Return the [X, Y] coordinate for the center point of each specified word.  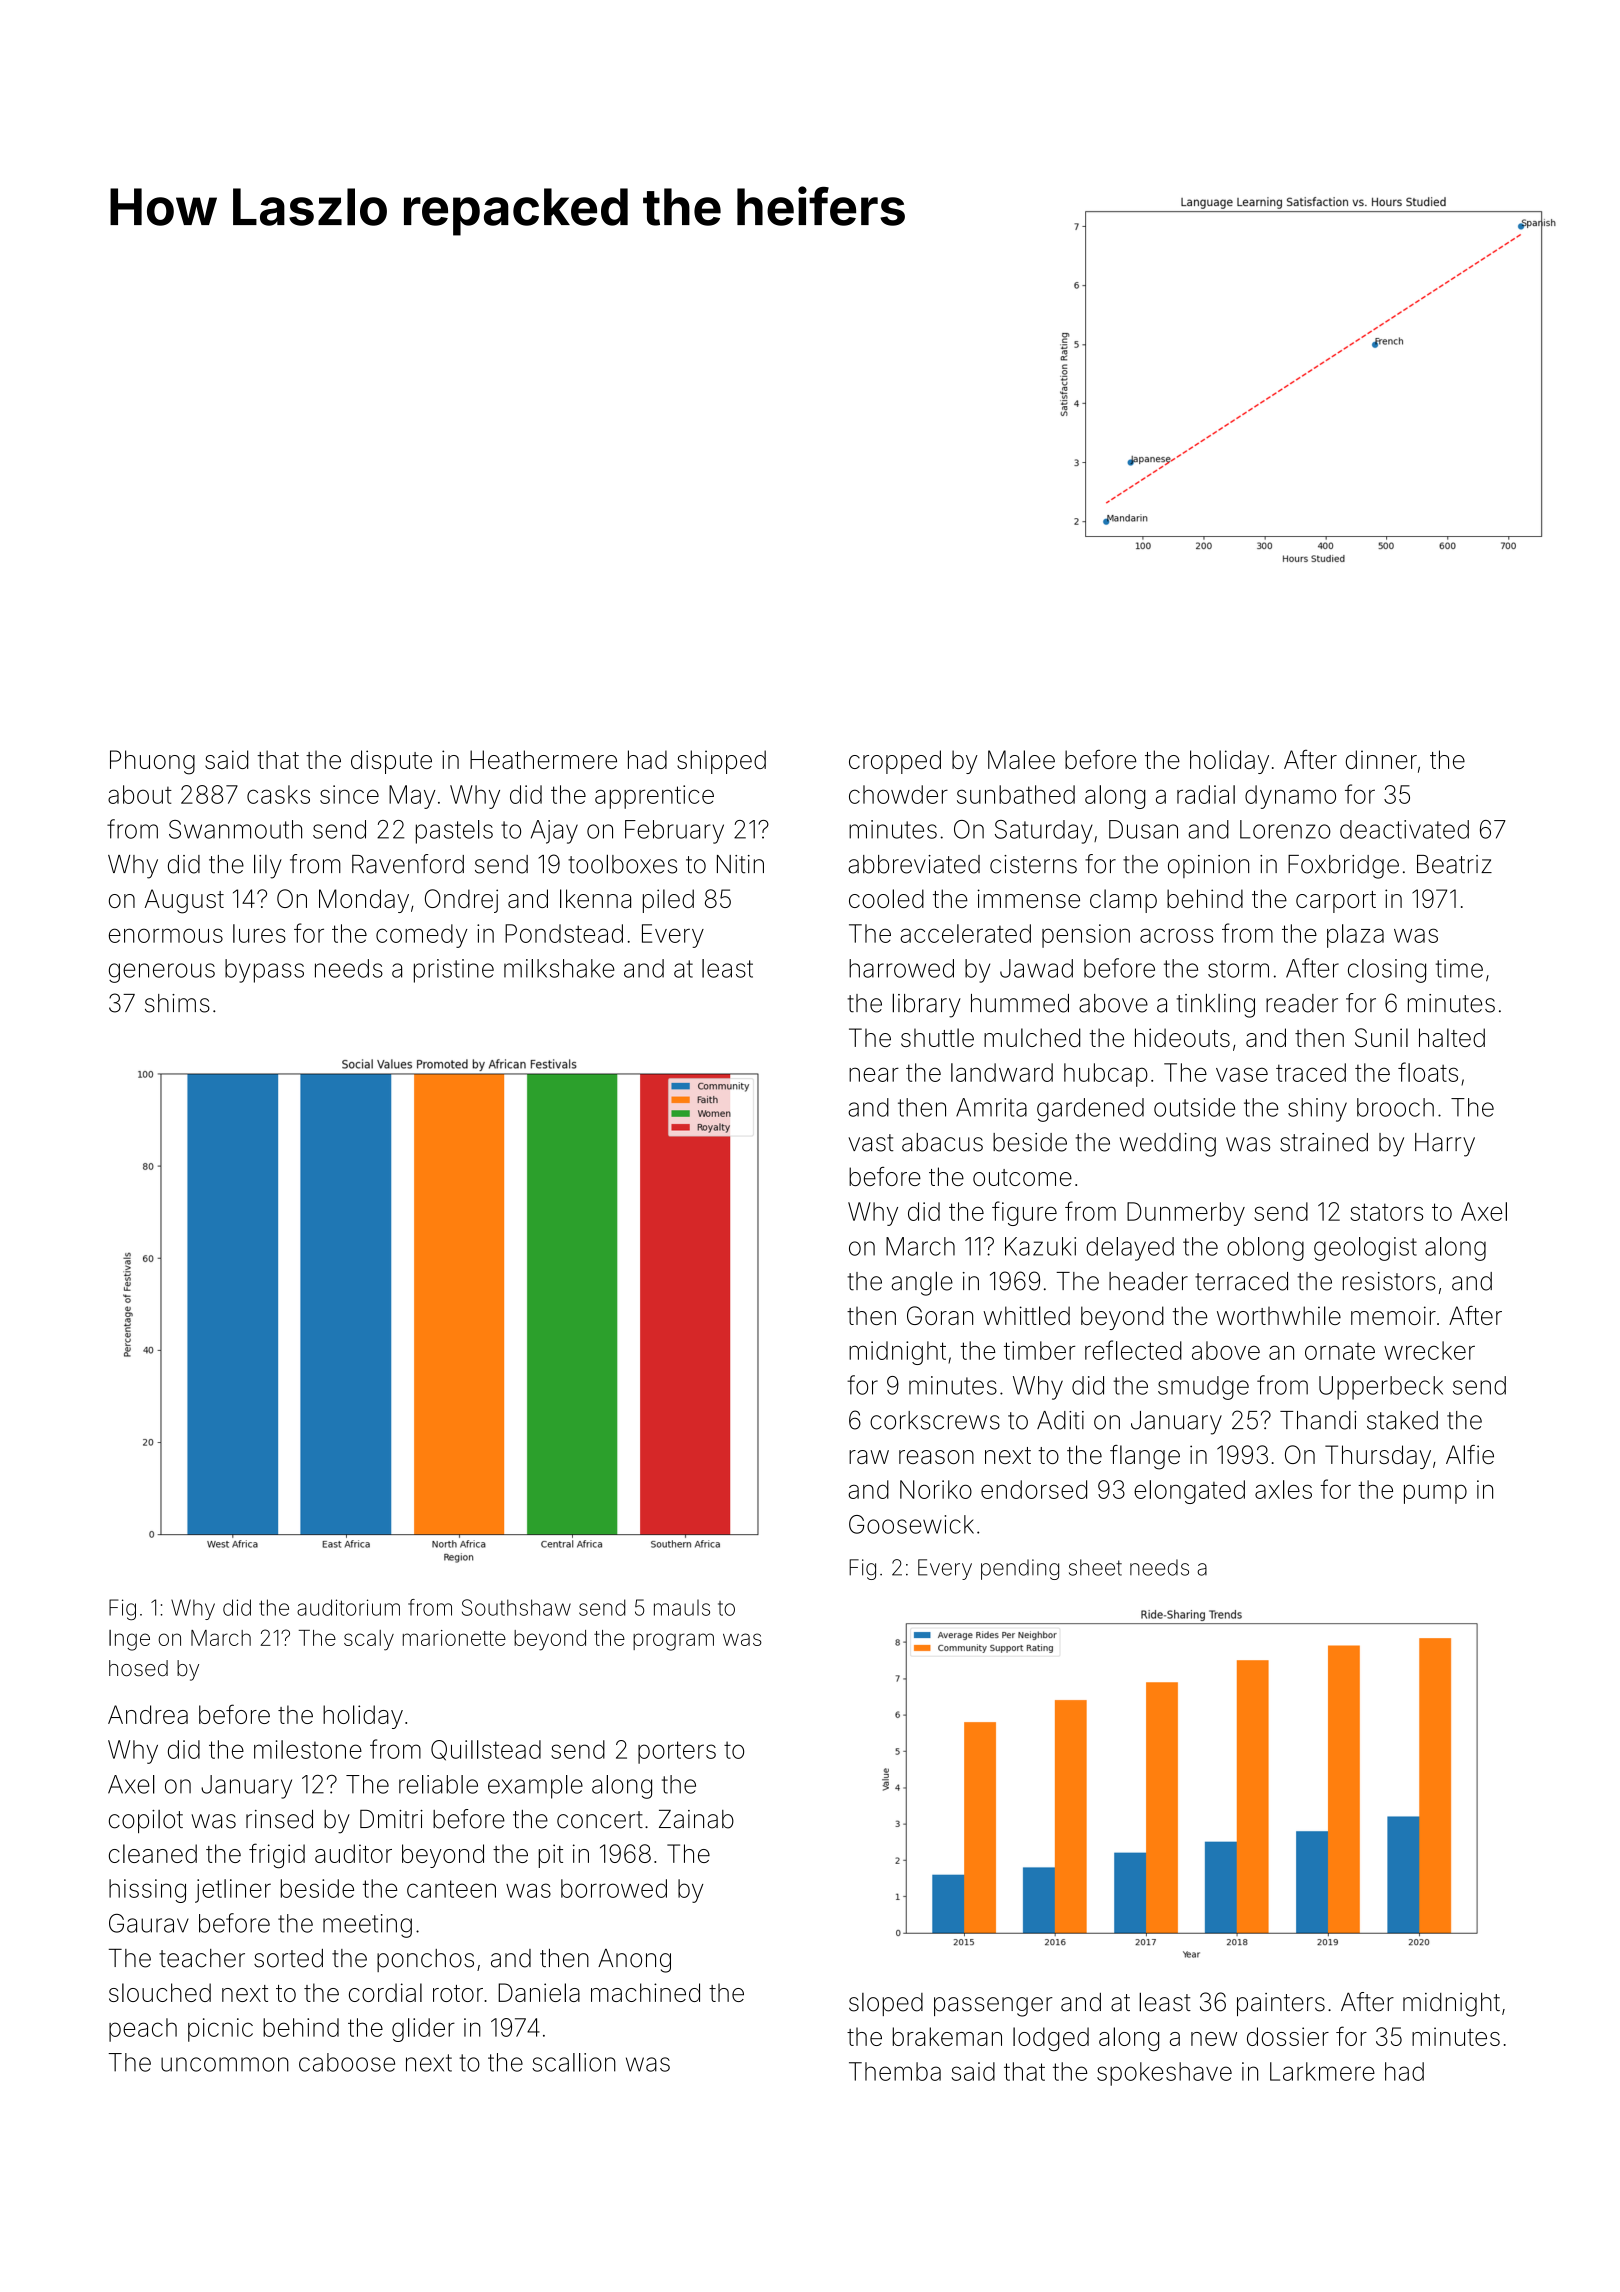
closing [1387, 971]
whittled [1026, 1315]
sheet [1095, 1567]
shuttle [937, 1037]
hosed [138, 1668]
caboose [347, 2062]
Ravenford [408, 864]
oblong [1265, 1249]
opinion [1208, 866]
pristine [454, 971]
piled [668, 901]
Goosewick [911, 1524]
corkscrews [935, 1420]
